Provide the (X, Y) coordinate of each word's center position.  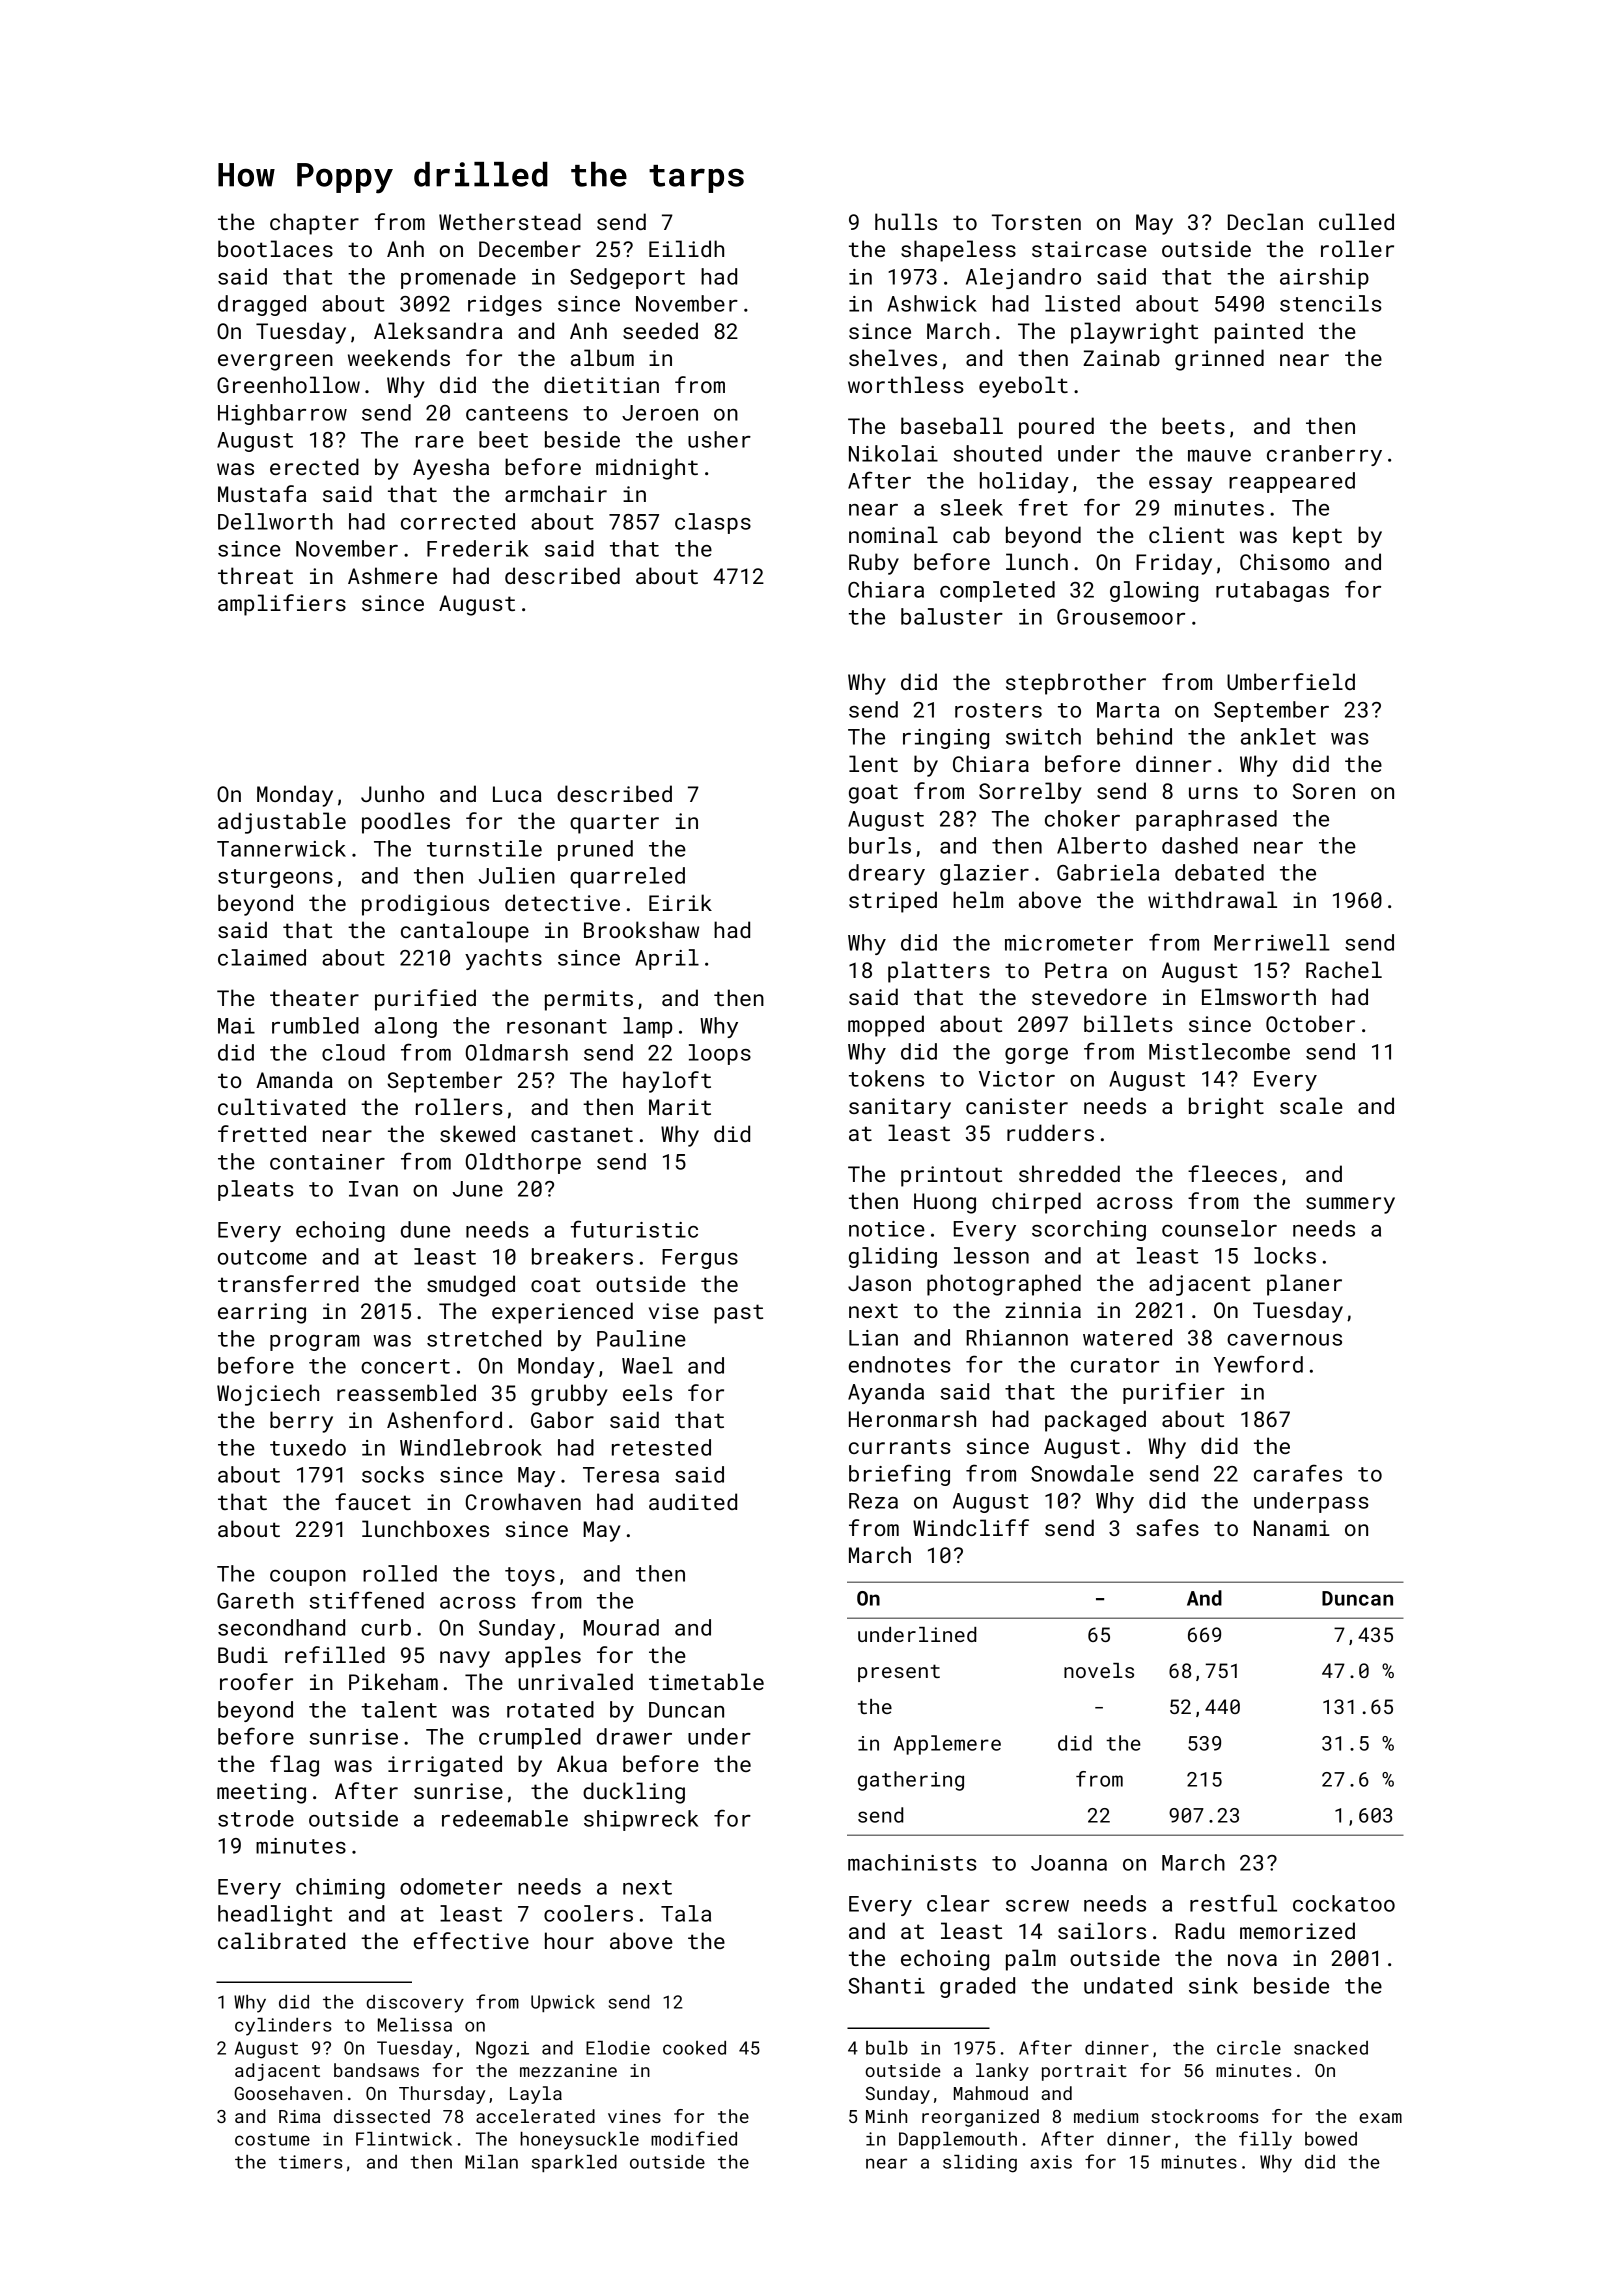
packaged (1095, 1421)
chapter (314, 224)
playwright (1134, 333)
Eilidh (686, 248)
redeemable (505, 1818)
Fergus (700, 1259)
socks (393, 1474)
